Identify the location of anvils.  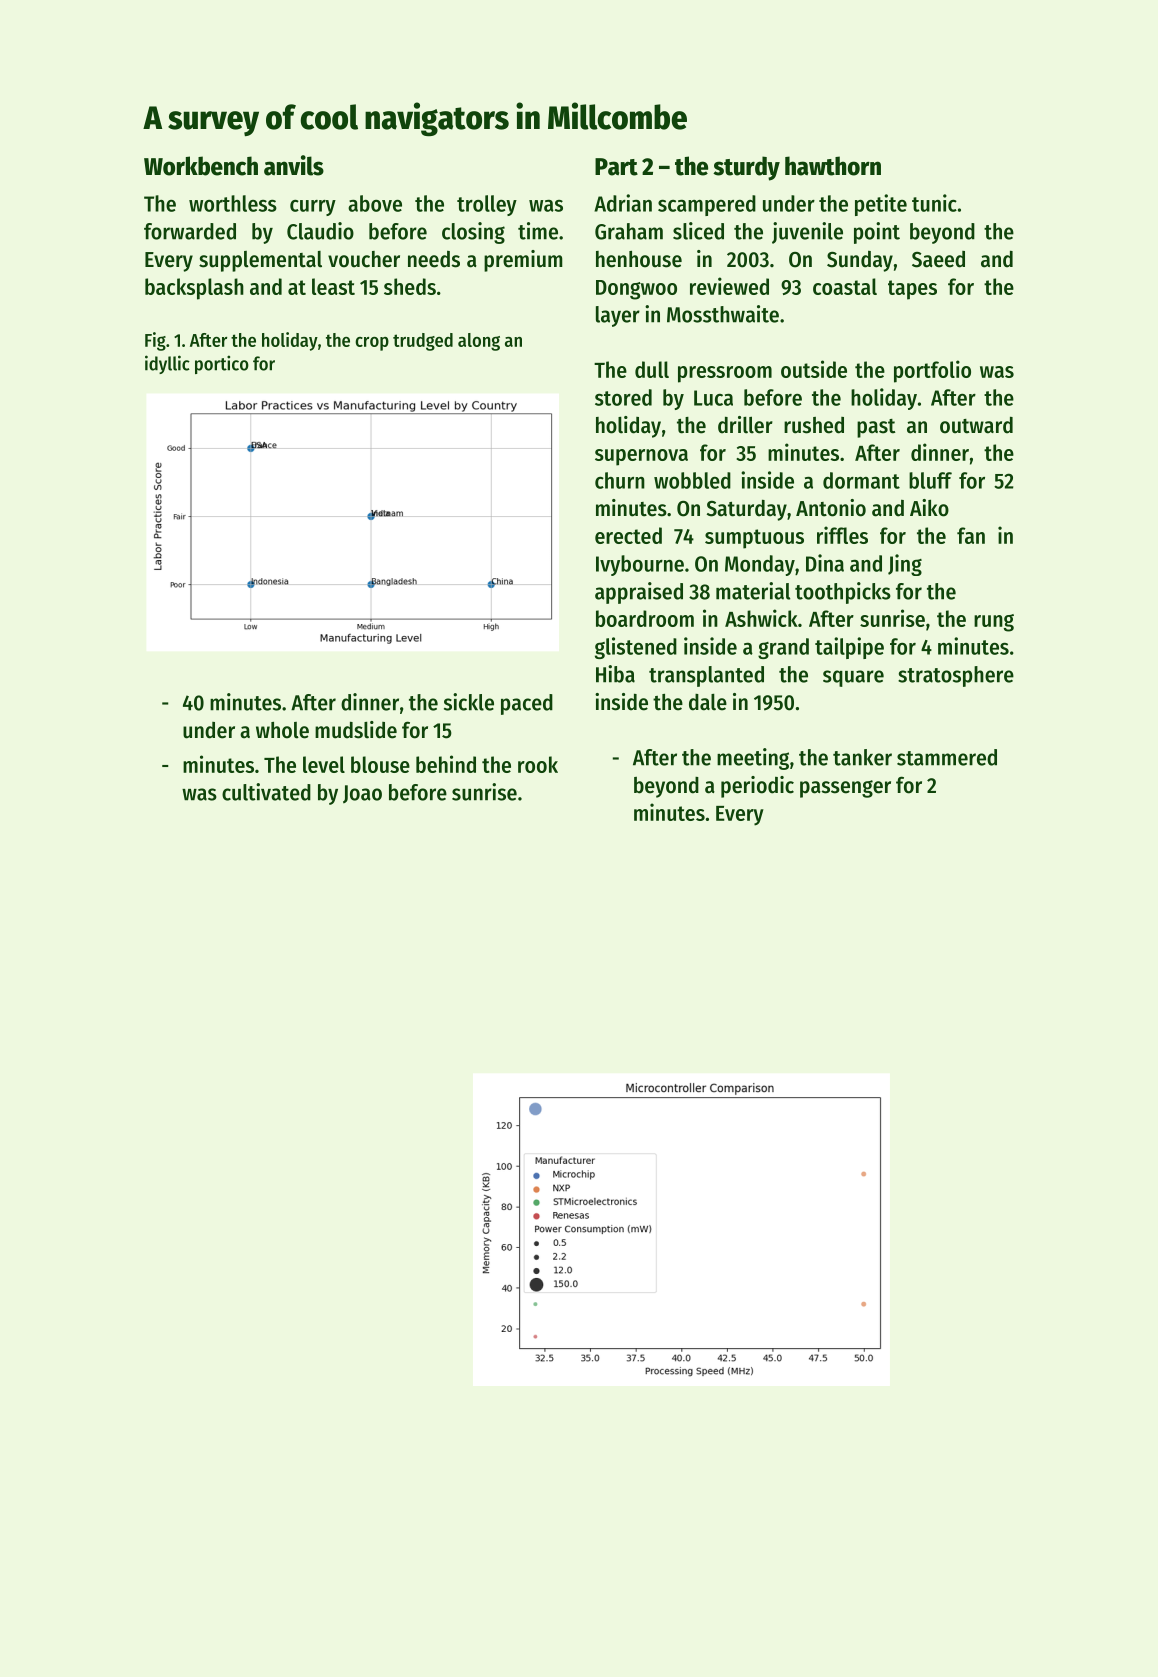
(294, 165).
